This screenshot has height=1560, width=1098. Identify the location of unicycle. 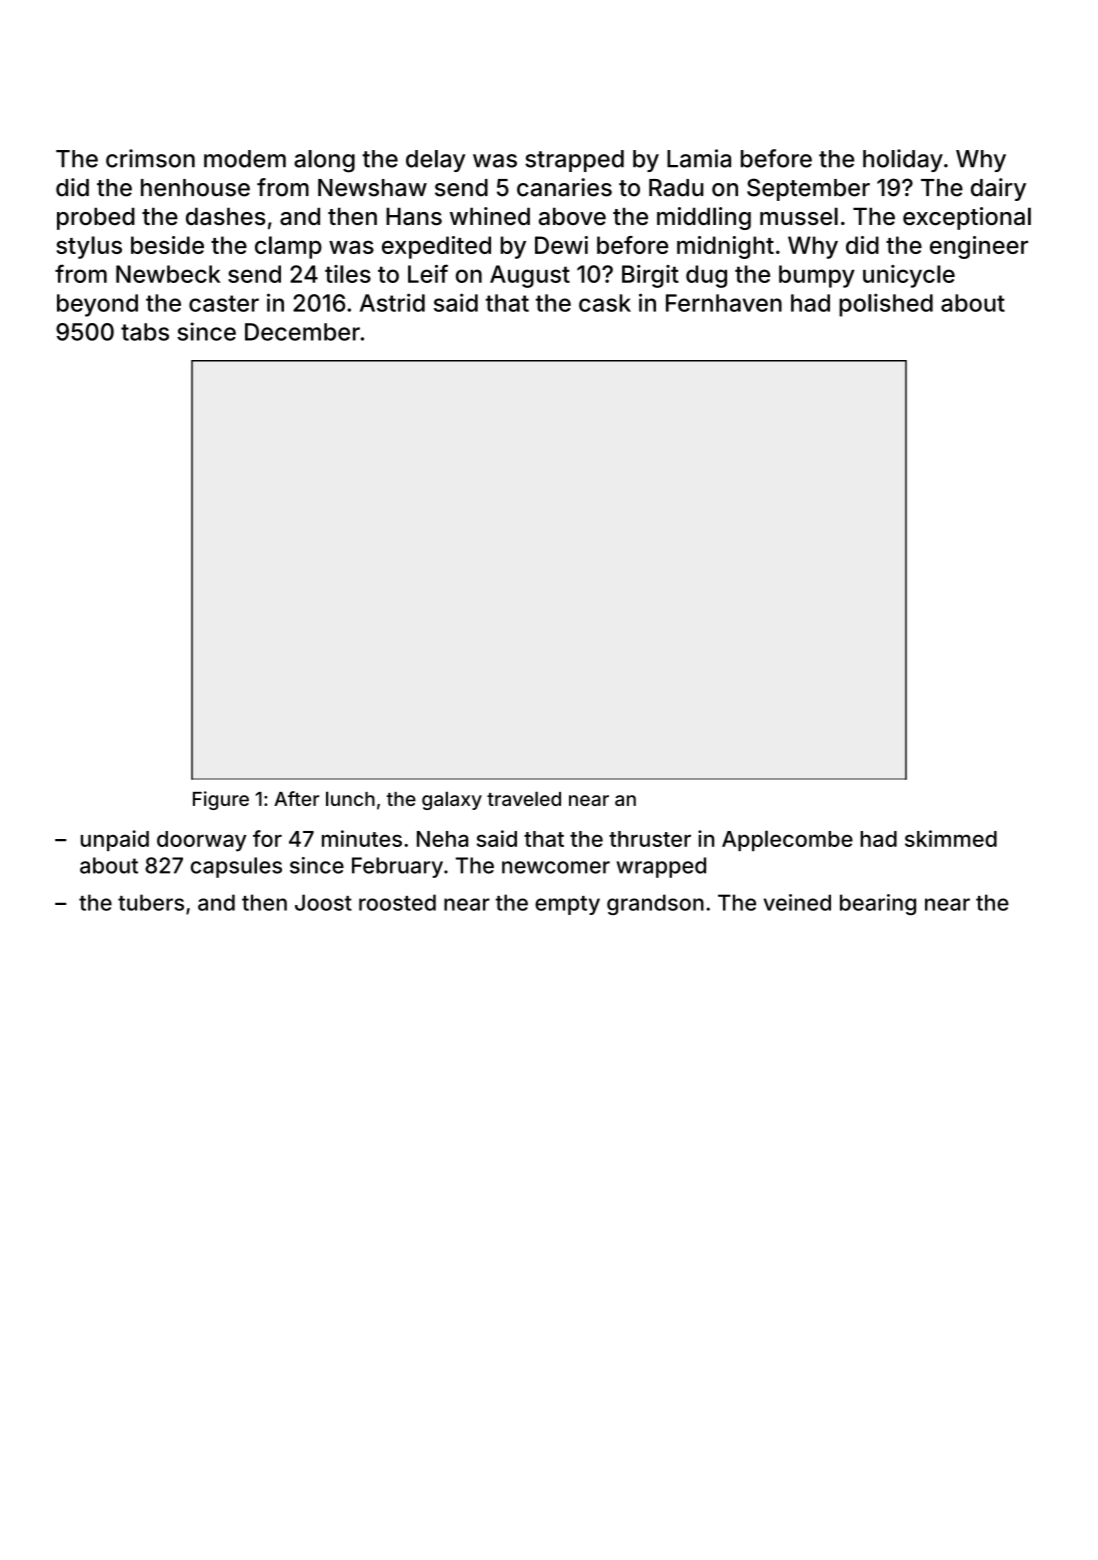
(909, 276).
